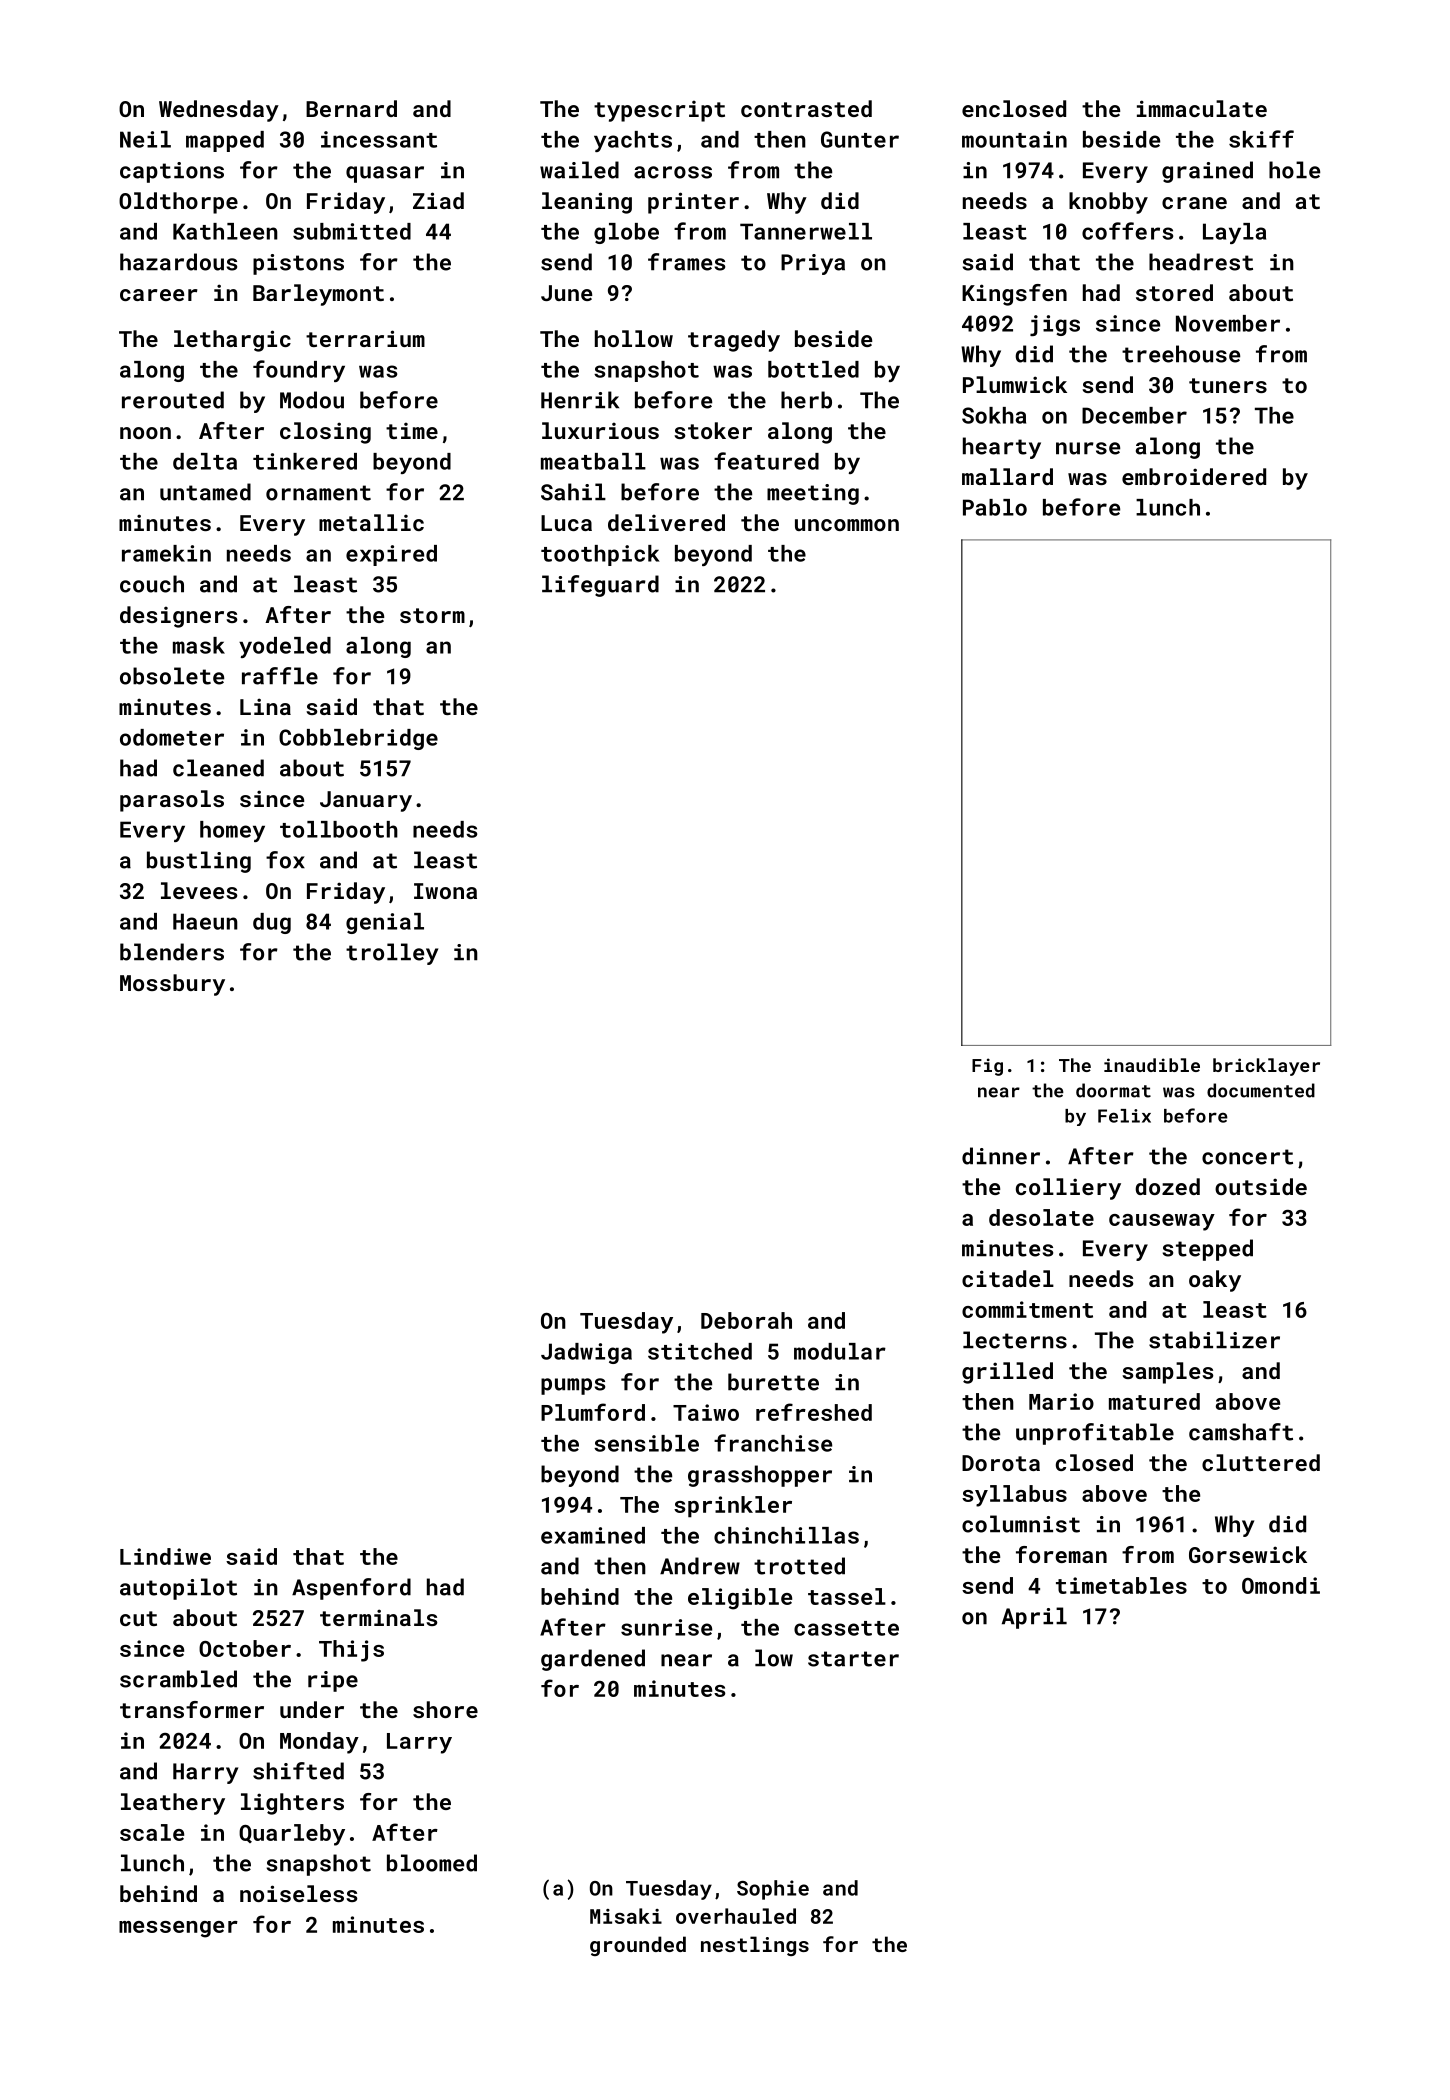 The image size is (1450, 2100). I want to click on Aspenford, so click(351, 1589).
